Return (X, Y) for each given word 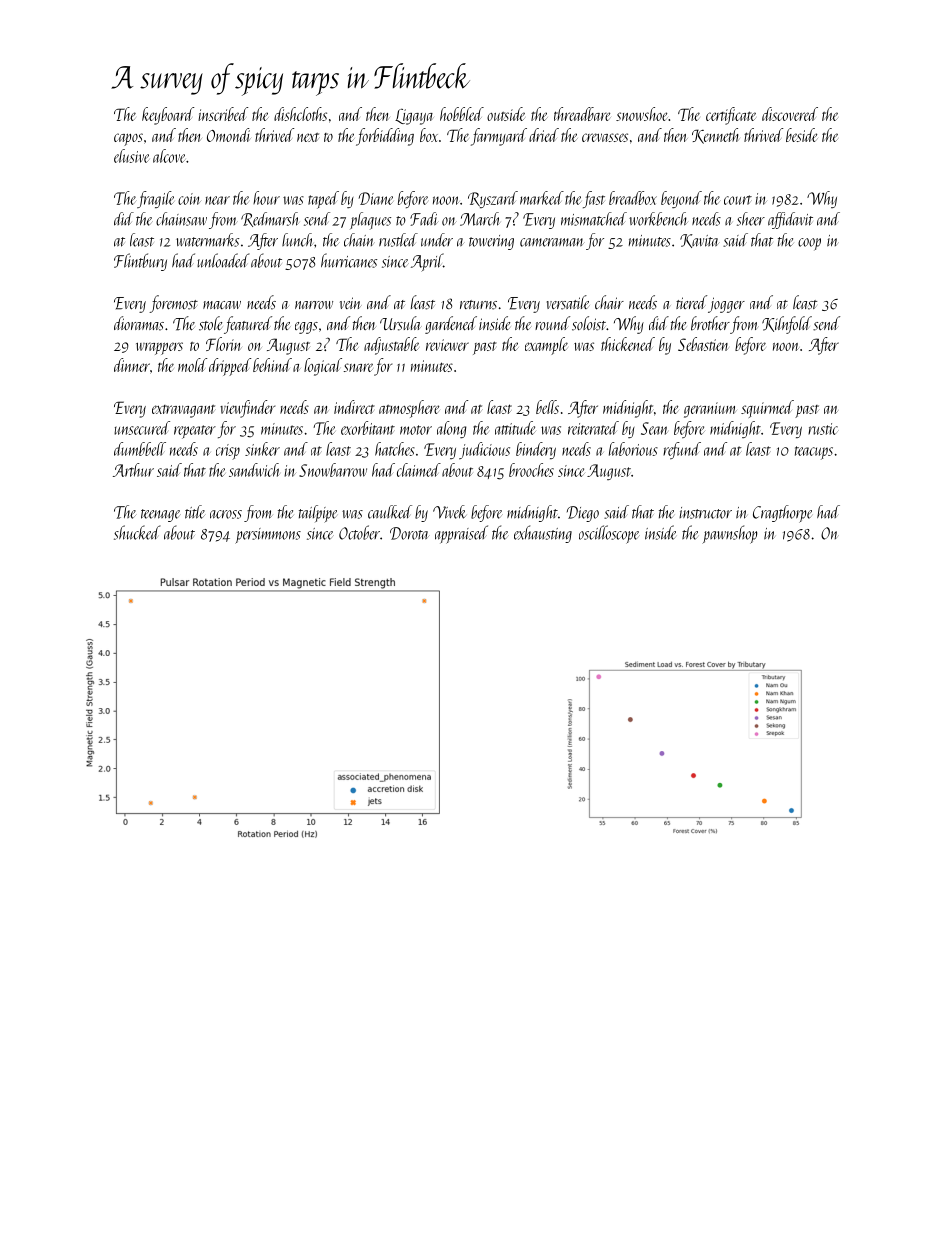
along (452, 429)
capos (128, 139)
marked (542, 198)
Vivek (449, 512)
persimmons (268, 536)
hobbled (462, 114)
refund (682, 450)
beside (802, 135)
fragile (155, 199)
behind (272, 365)
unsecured (142, 428)
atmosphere (409, 409)
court (738, 200)
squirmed (767, 409)
